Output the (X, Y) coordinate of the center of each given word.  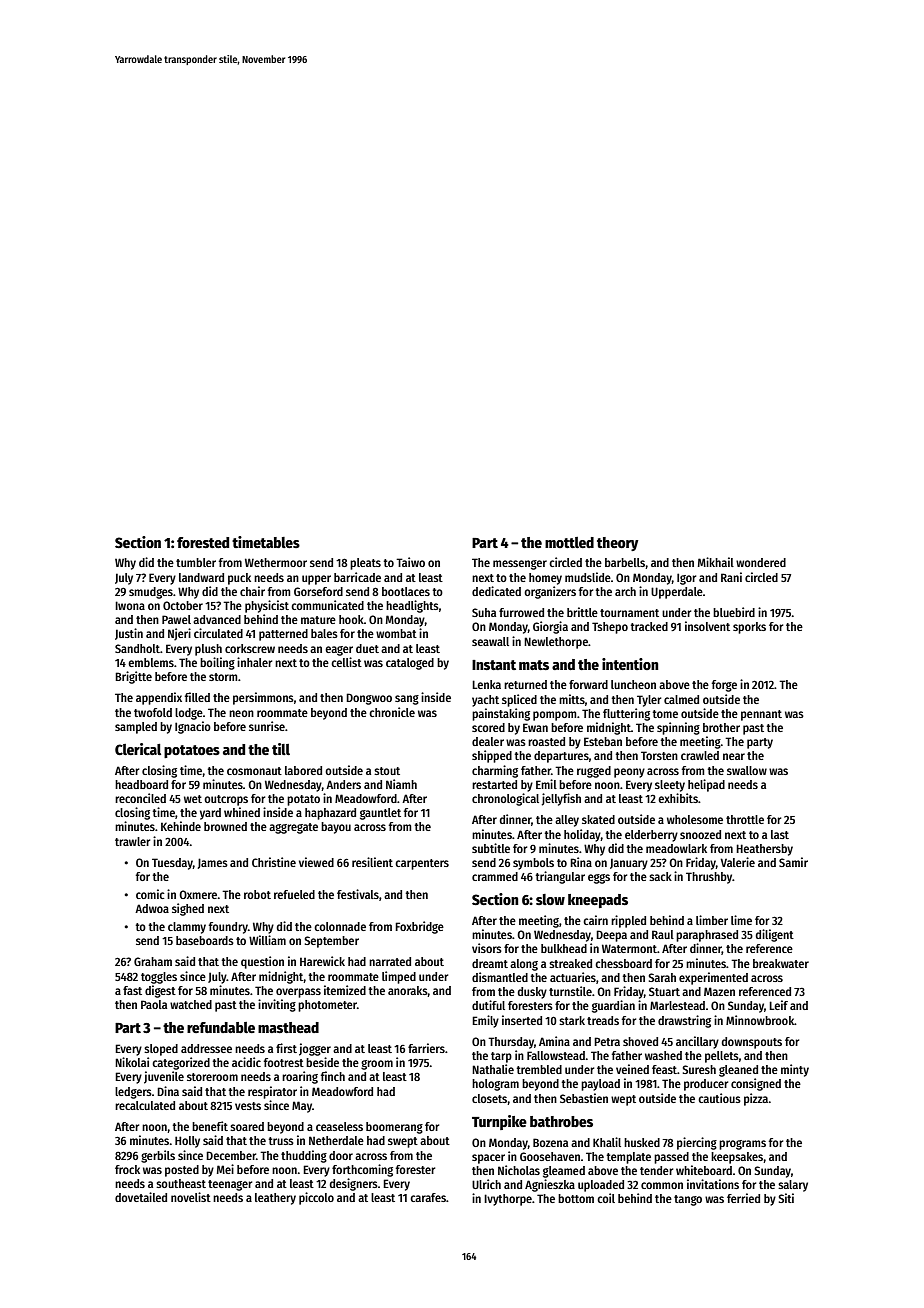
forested (203, 542)
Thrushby (709, 878)
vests (248, 1106)
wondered (761, 562)
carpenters (422, 864)
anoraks (408, 991)
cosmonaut (254, 771)
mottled (569, 542)
